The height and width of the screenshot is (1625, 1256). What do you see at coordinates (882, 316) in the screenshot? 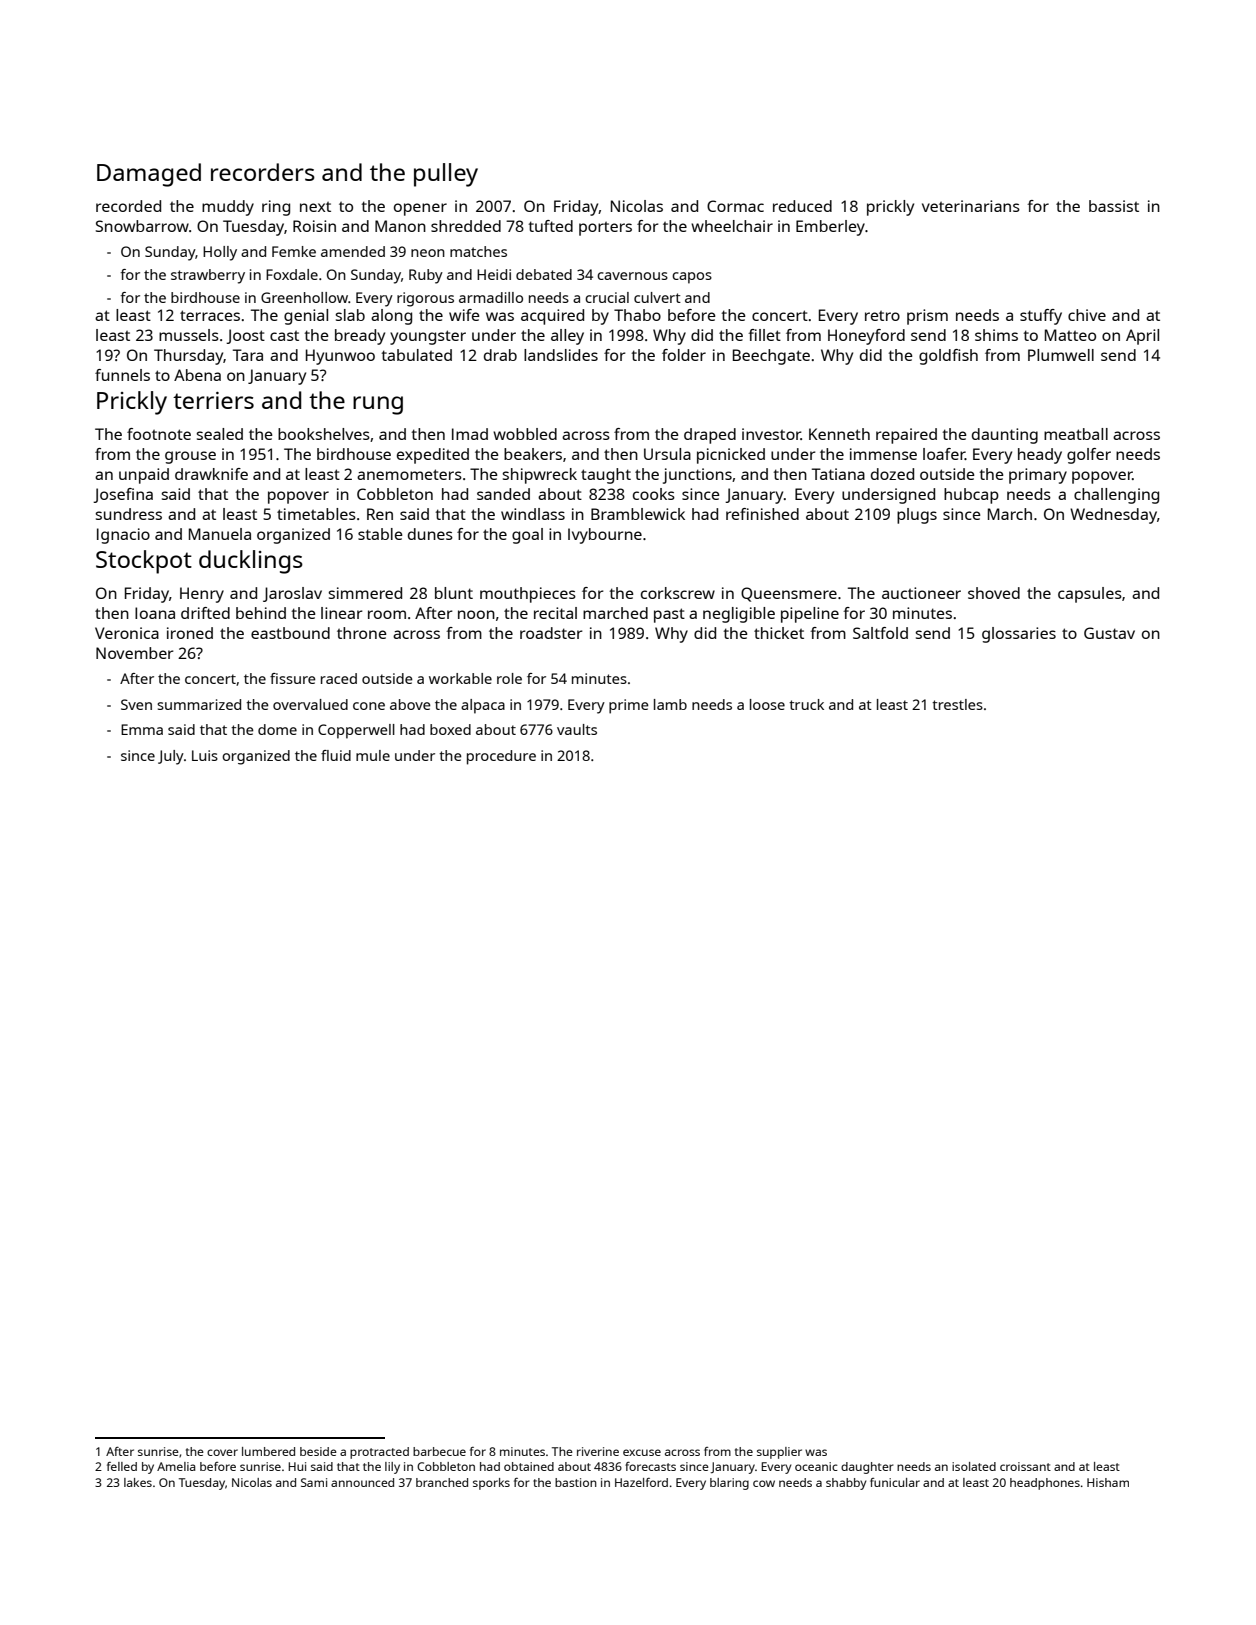
I see `retro` at bounding box center [882, 316].
